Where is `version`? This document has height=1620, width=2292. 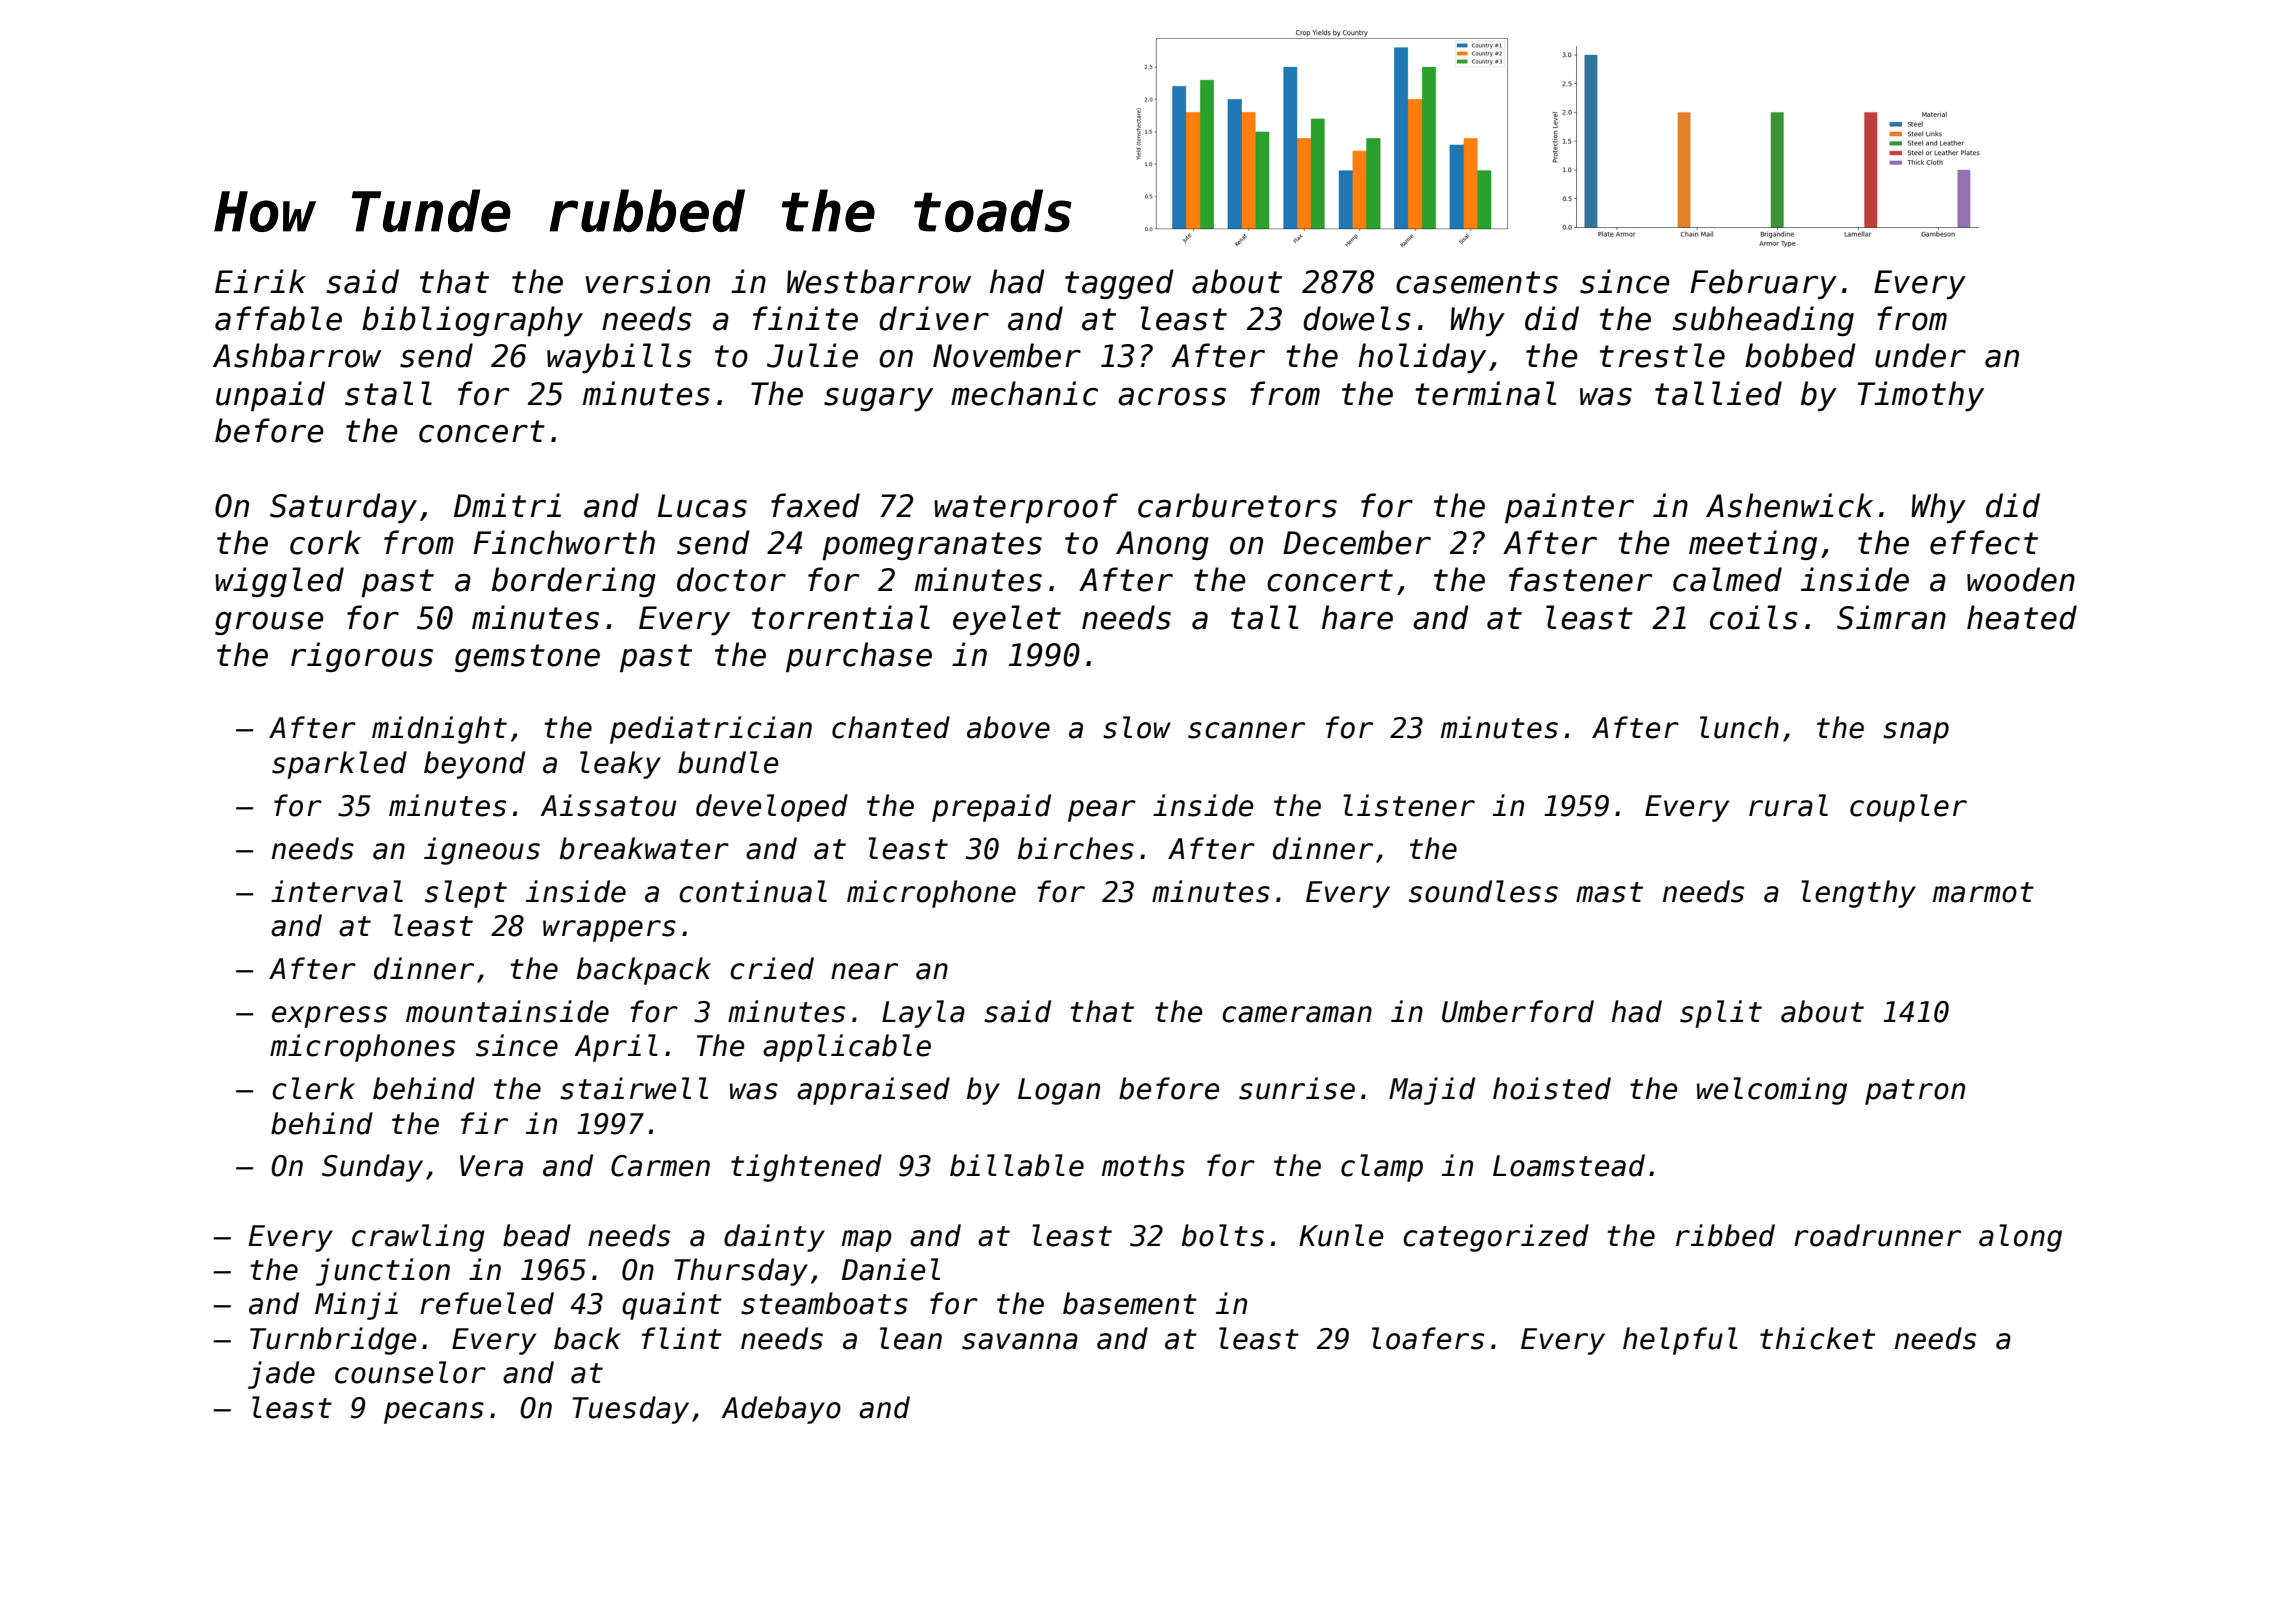
version is located at coordinates (648, 281).
